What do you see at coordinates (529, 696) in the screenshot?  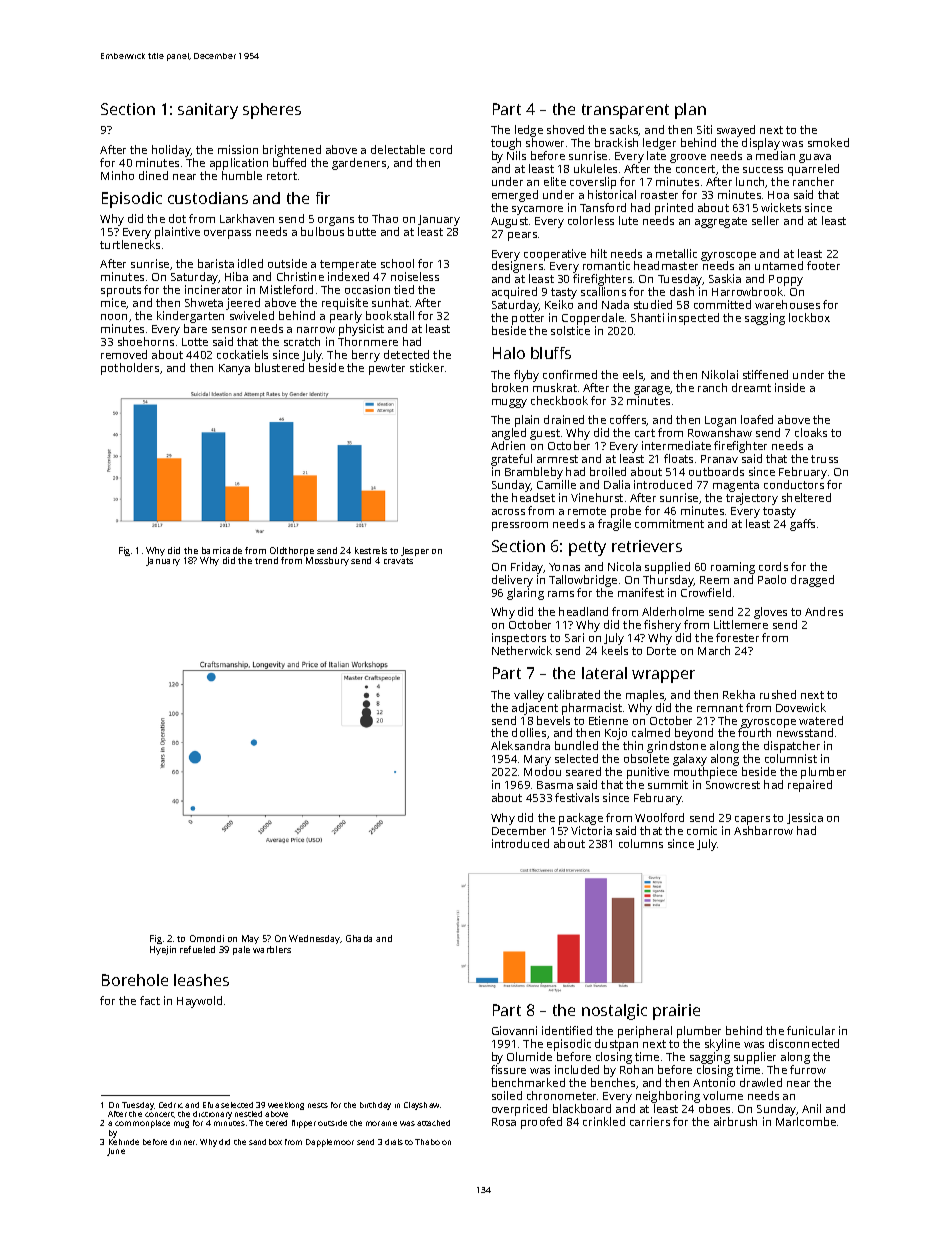 I see `valley` at bounding box center [529, 696].
